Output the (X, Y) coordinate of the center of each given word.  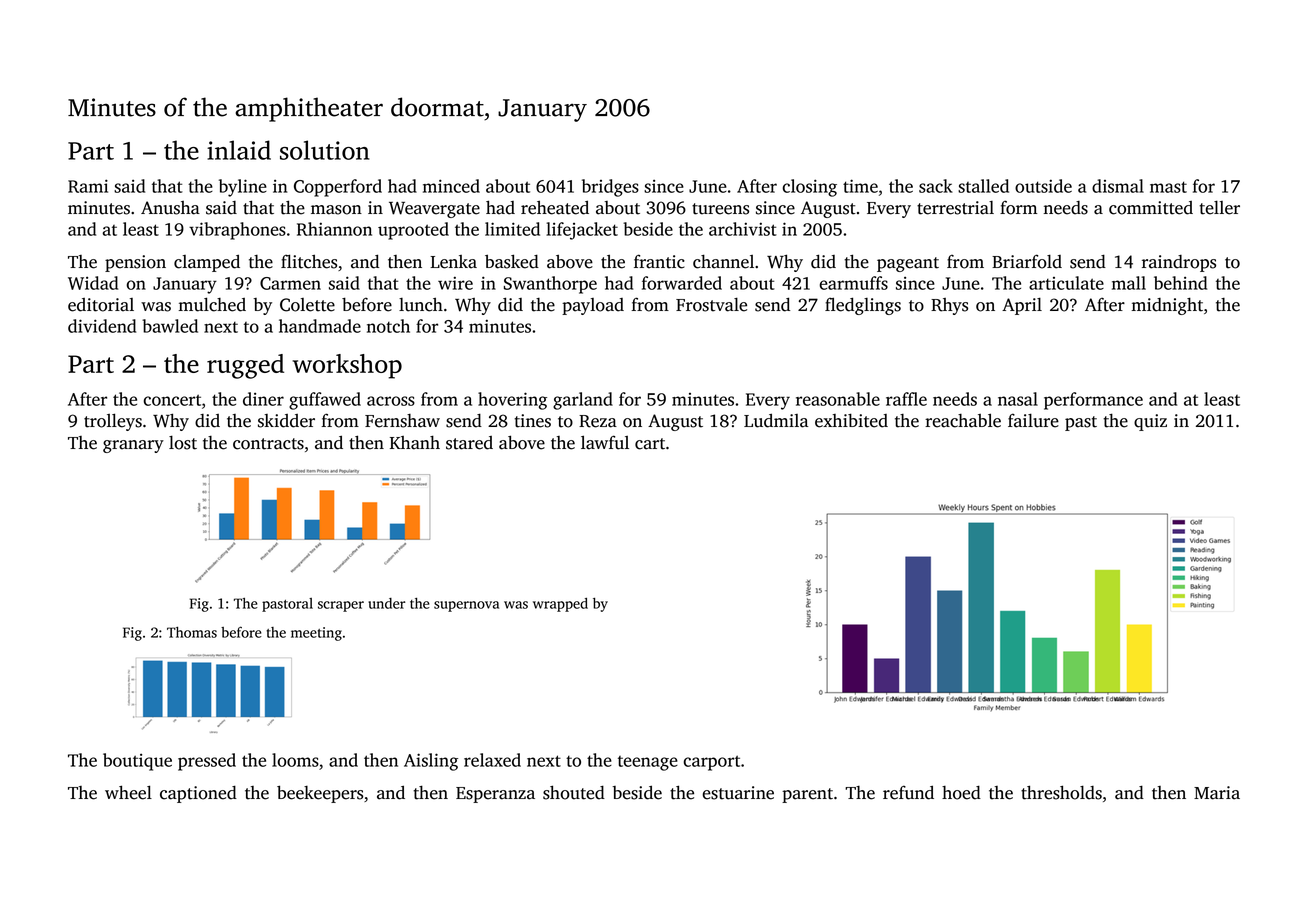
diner (263, 399)
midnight (1167, 306)
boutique (137, 762)
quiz (1150, 422)
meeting (316, 634)
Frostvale (711, 305)
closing (810, 188)
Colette (307, 305)
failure (1033, 420)
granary (133, 446)
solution (325, 150)
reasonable (838, 399)
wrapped (560, 605)
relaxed (492, 760)
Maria (1217, 793)
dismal (1118, 186)
